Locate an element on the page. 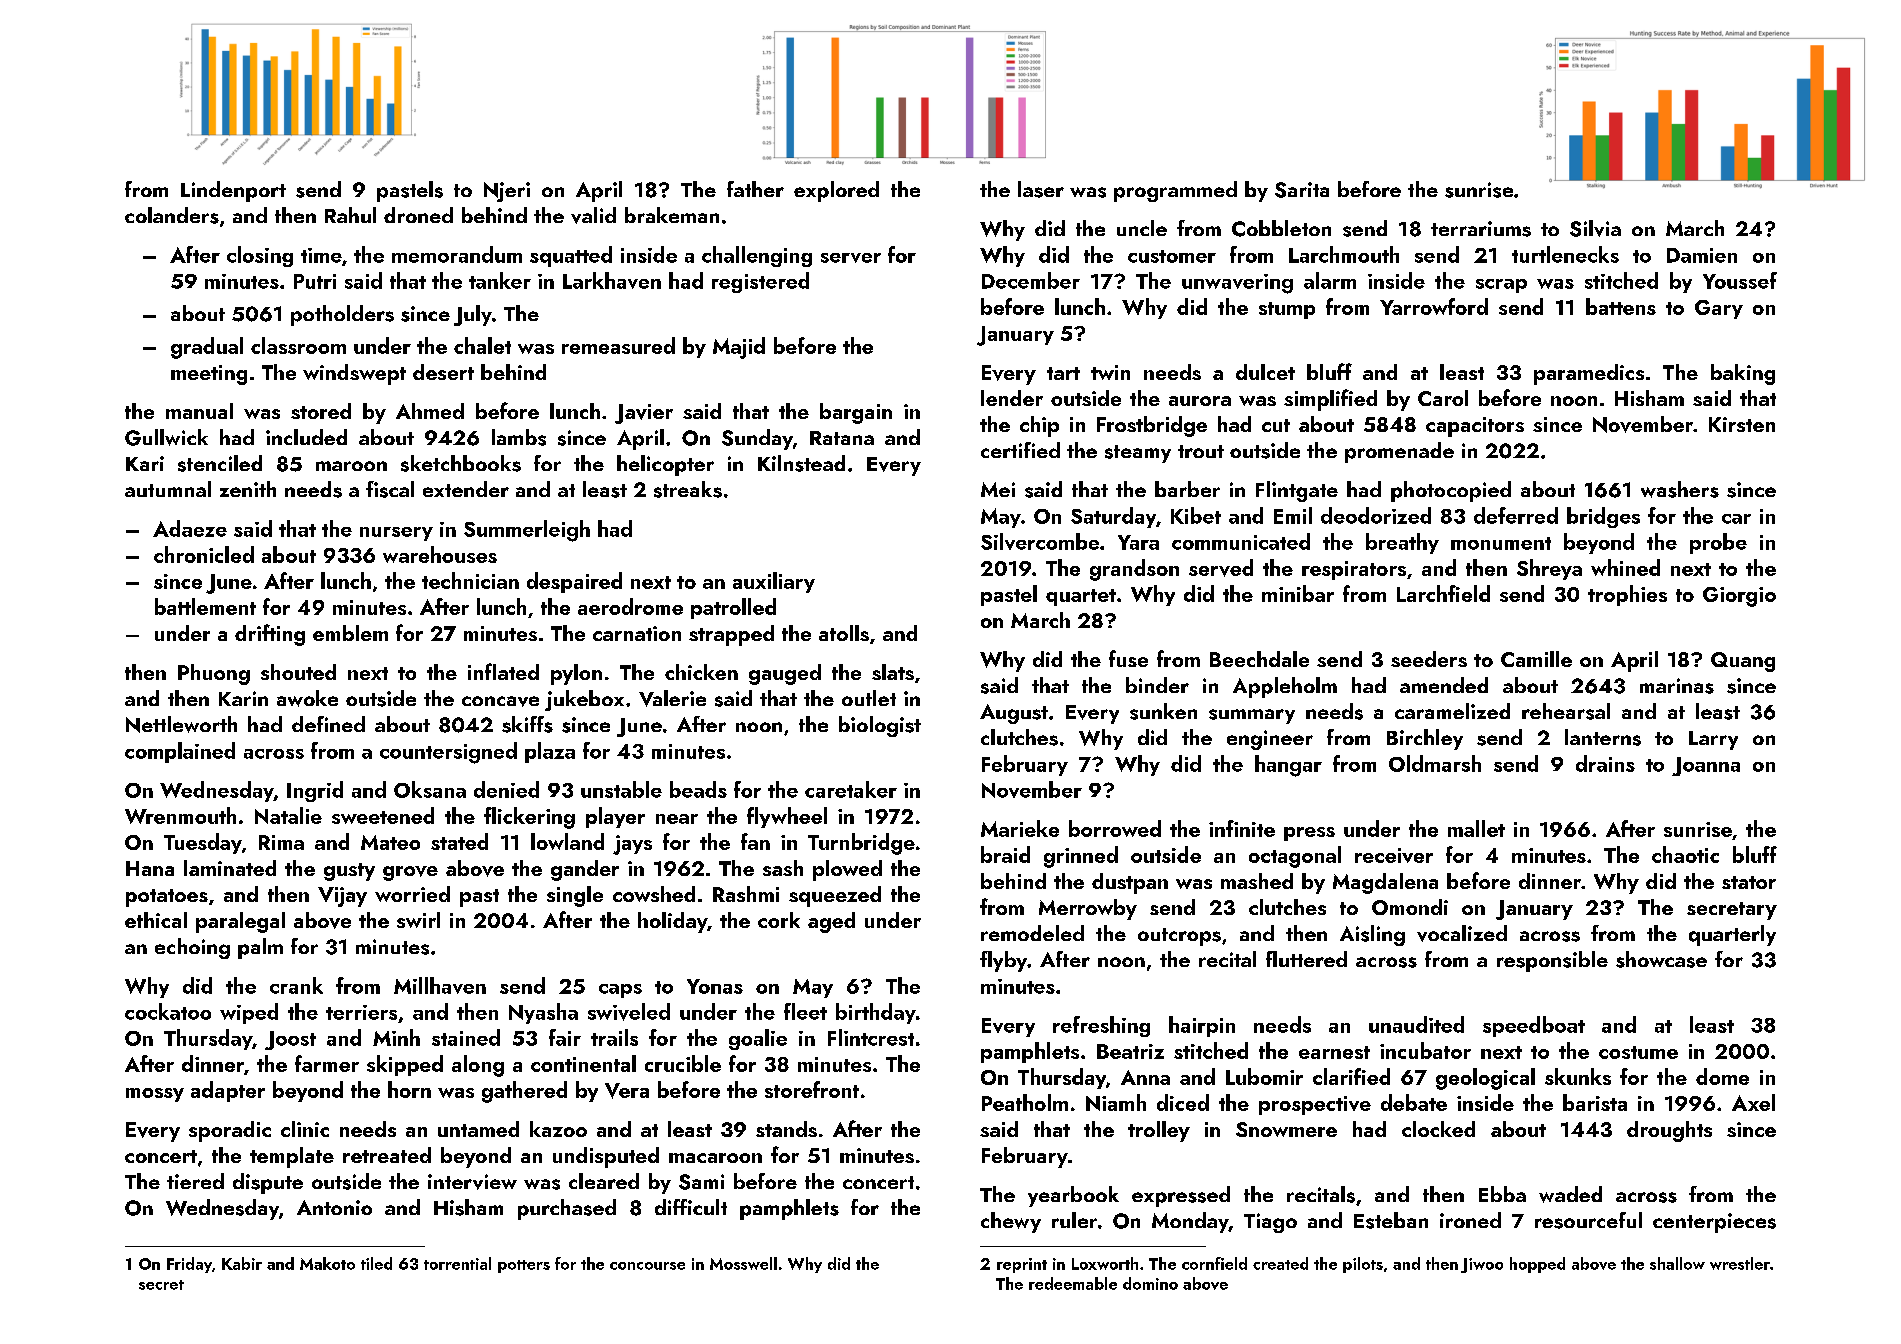 The width and height of the image is (1901, 1344). helicopter is located at coordinates (665, 465).
